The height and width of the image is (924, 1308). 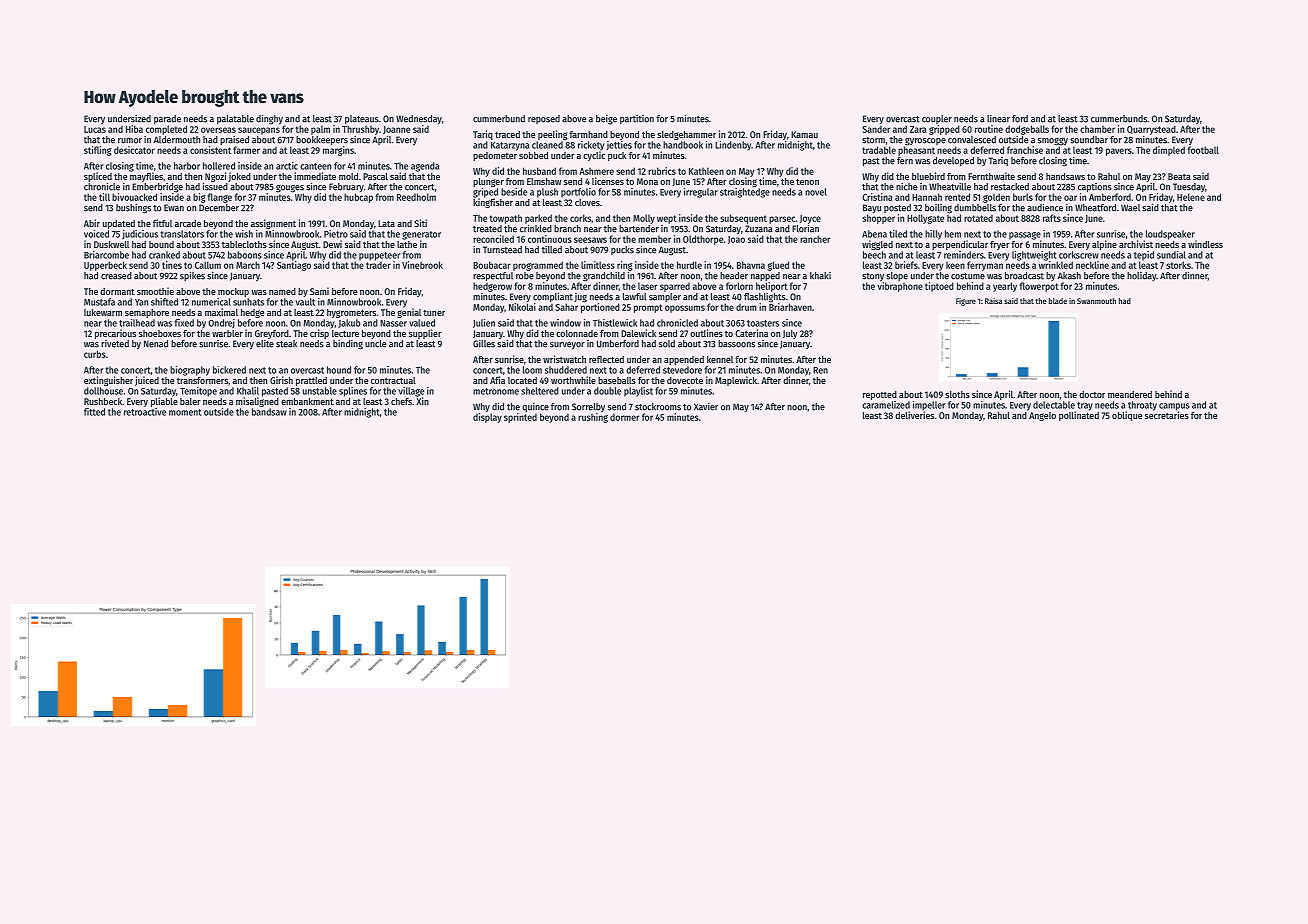 I want to click on embankment, so click(x=307, y=401).
